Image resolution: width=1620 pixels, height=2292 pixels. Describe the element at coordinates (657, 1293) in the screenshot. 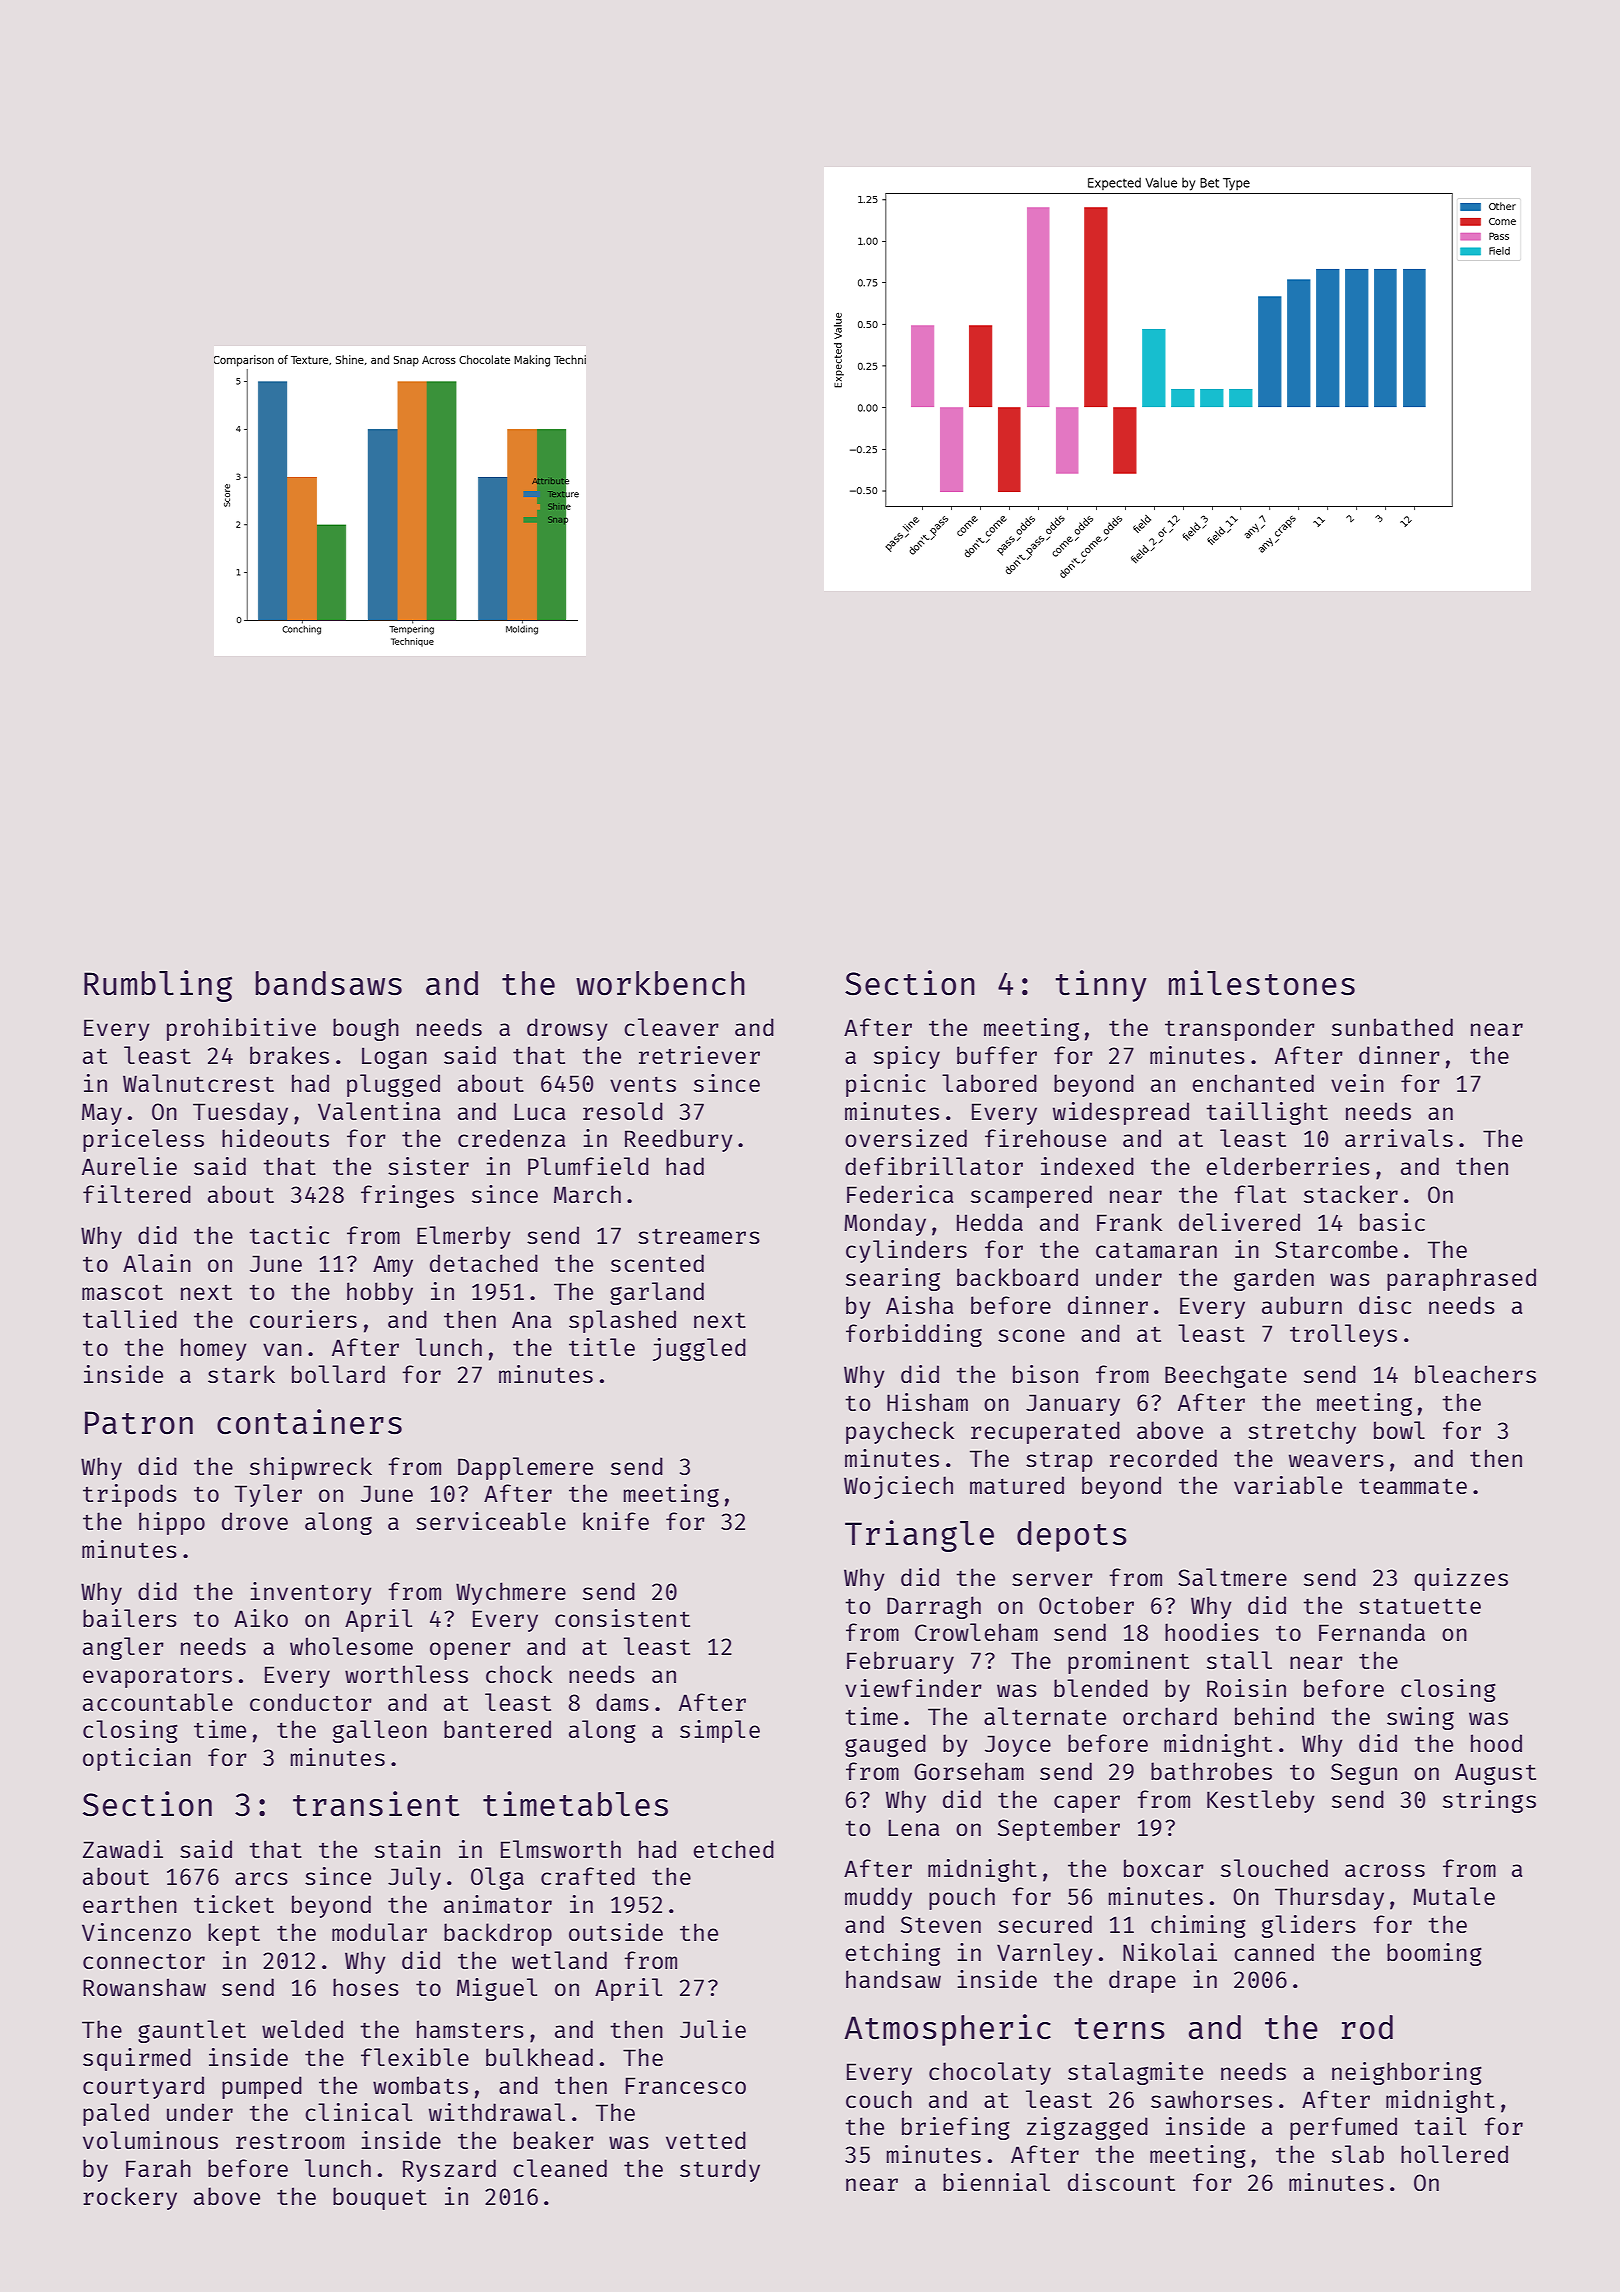

I see `garland` at that location.
